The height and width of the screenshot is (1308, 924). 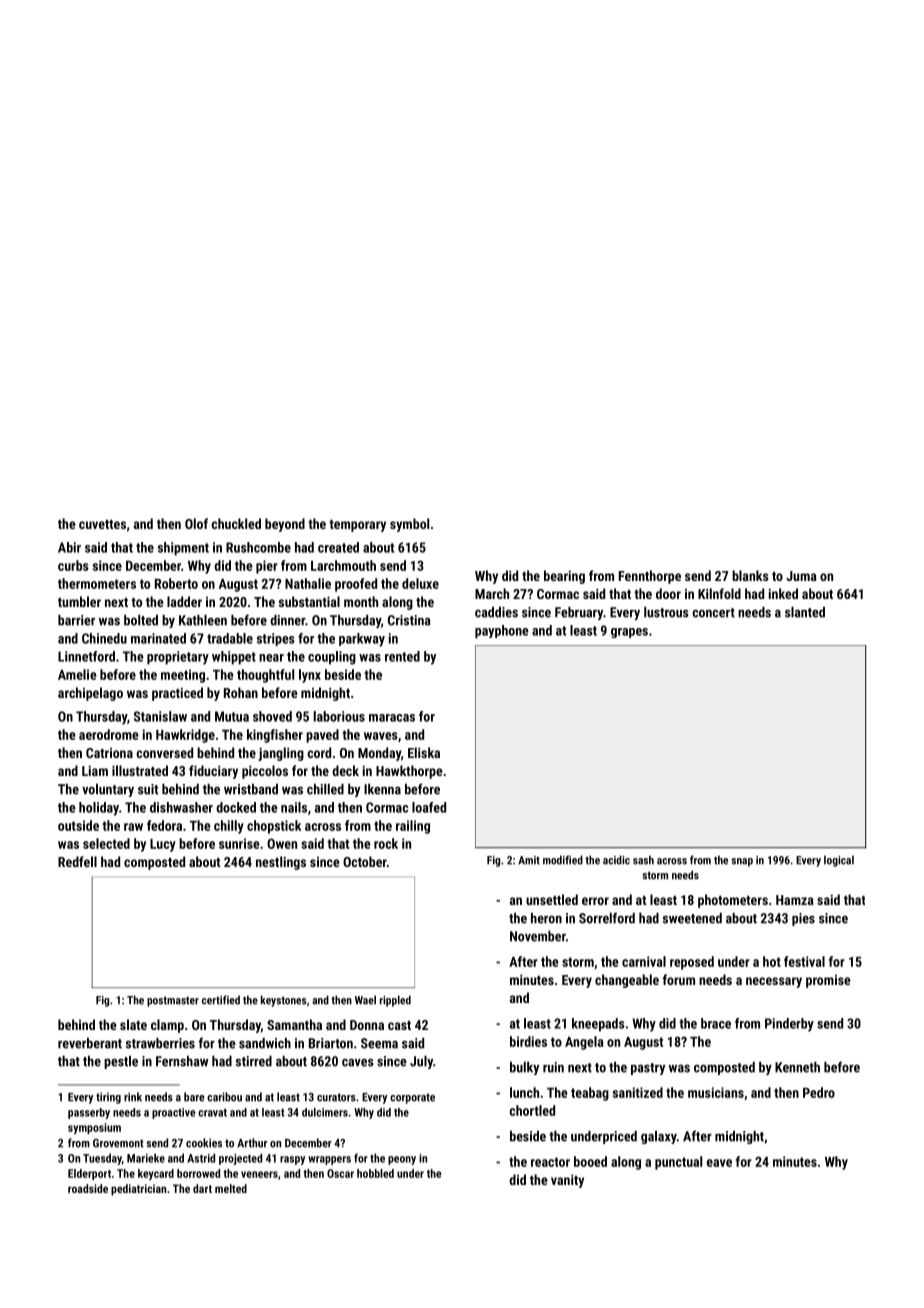 I want to click on symbol, so click(x=409, y=525).
